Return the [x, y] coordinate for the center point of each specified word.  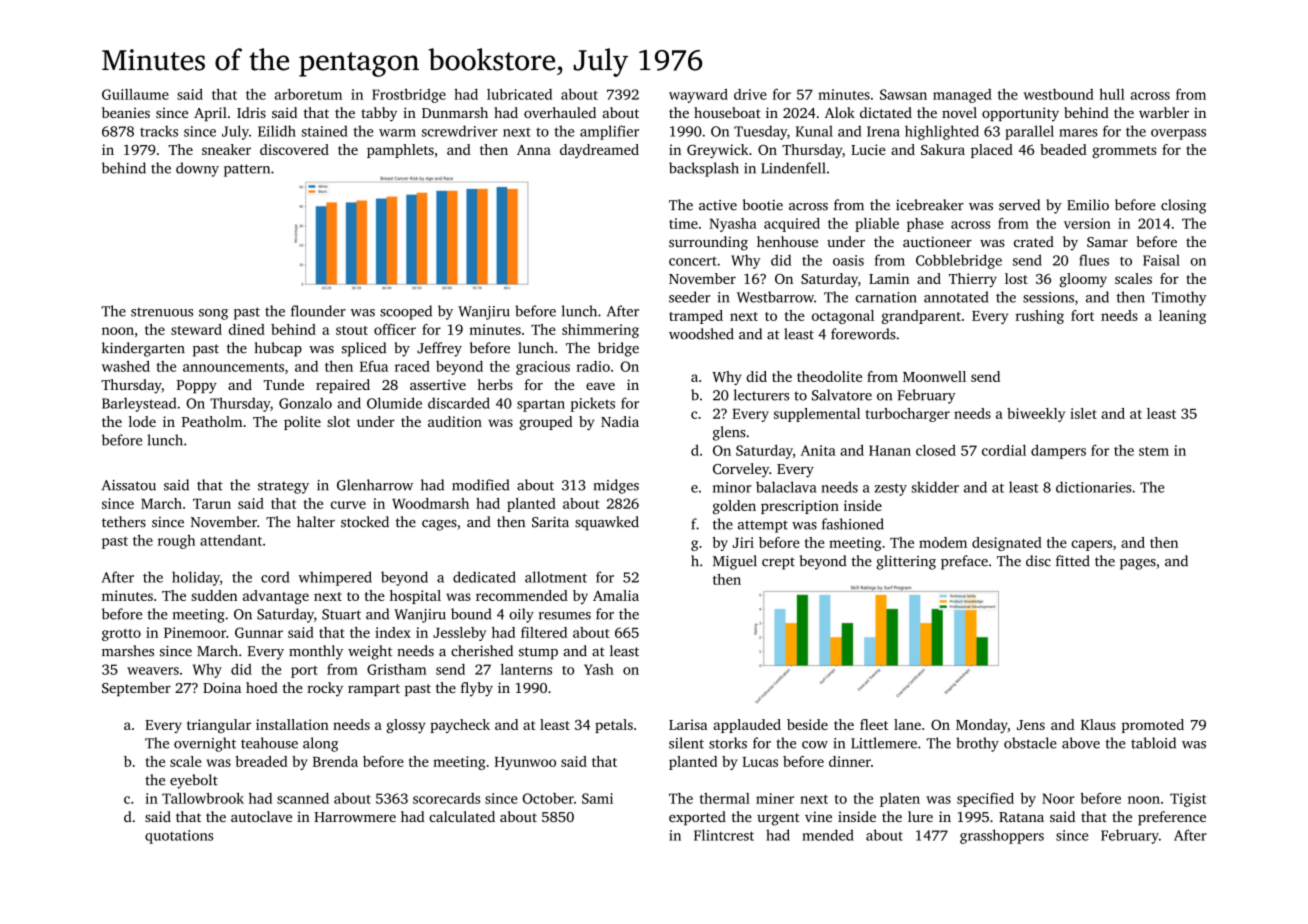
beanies [126, 112]
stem [1154, 451]
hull [1112, 94]
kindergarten [143, 349]
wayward [698, 96]
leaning [1182, 317]
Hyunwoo [525, 763]
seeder [689, 297]
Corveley [741, 470]
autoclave [261, 816]
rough [176, 541]
